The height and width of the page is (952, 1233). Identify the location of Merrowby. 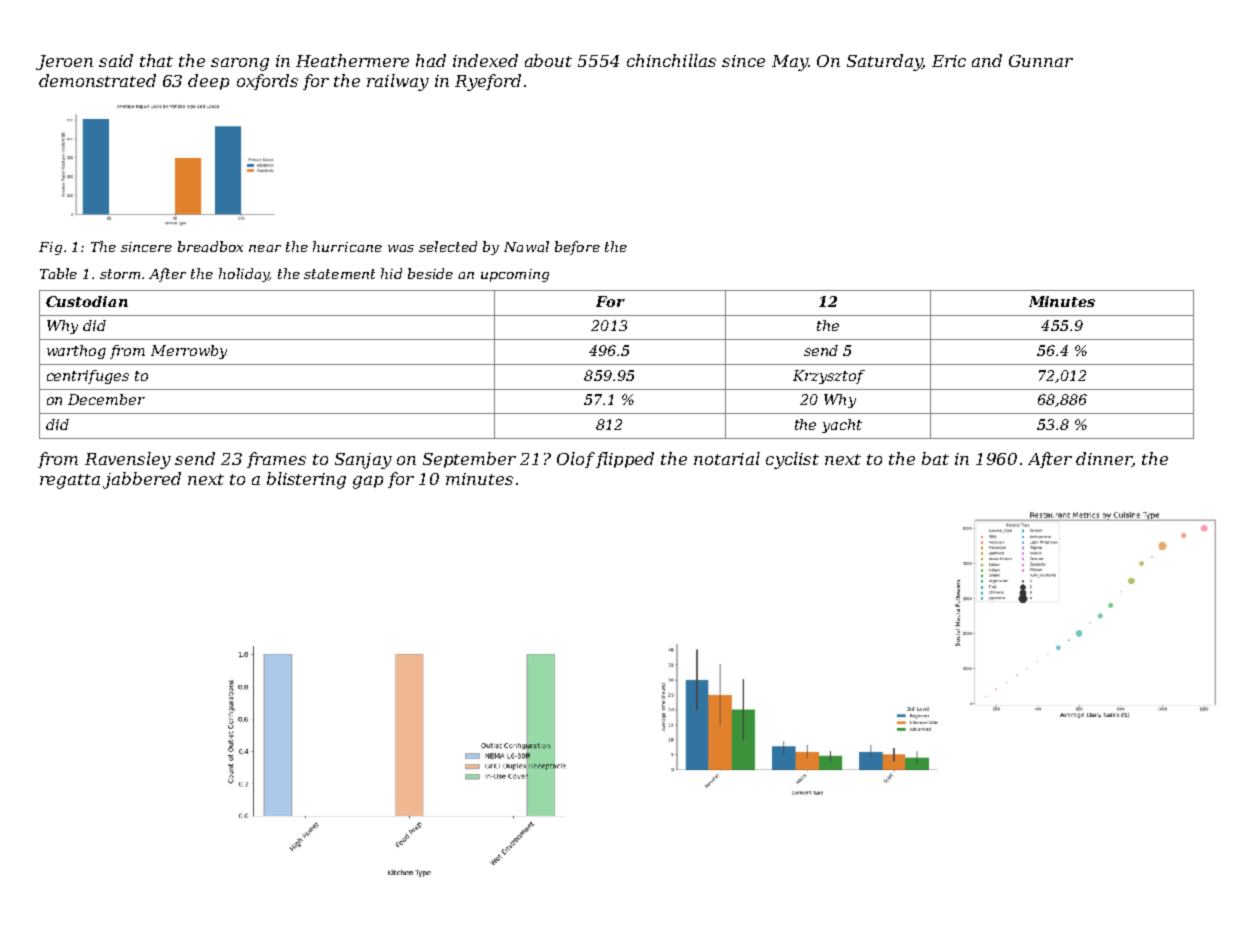
(189, 352).
